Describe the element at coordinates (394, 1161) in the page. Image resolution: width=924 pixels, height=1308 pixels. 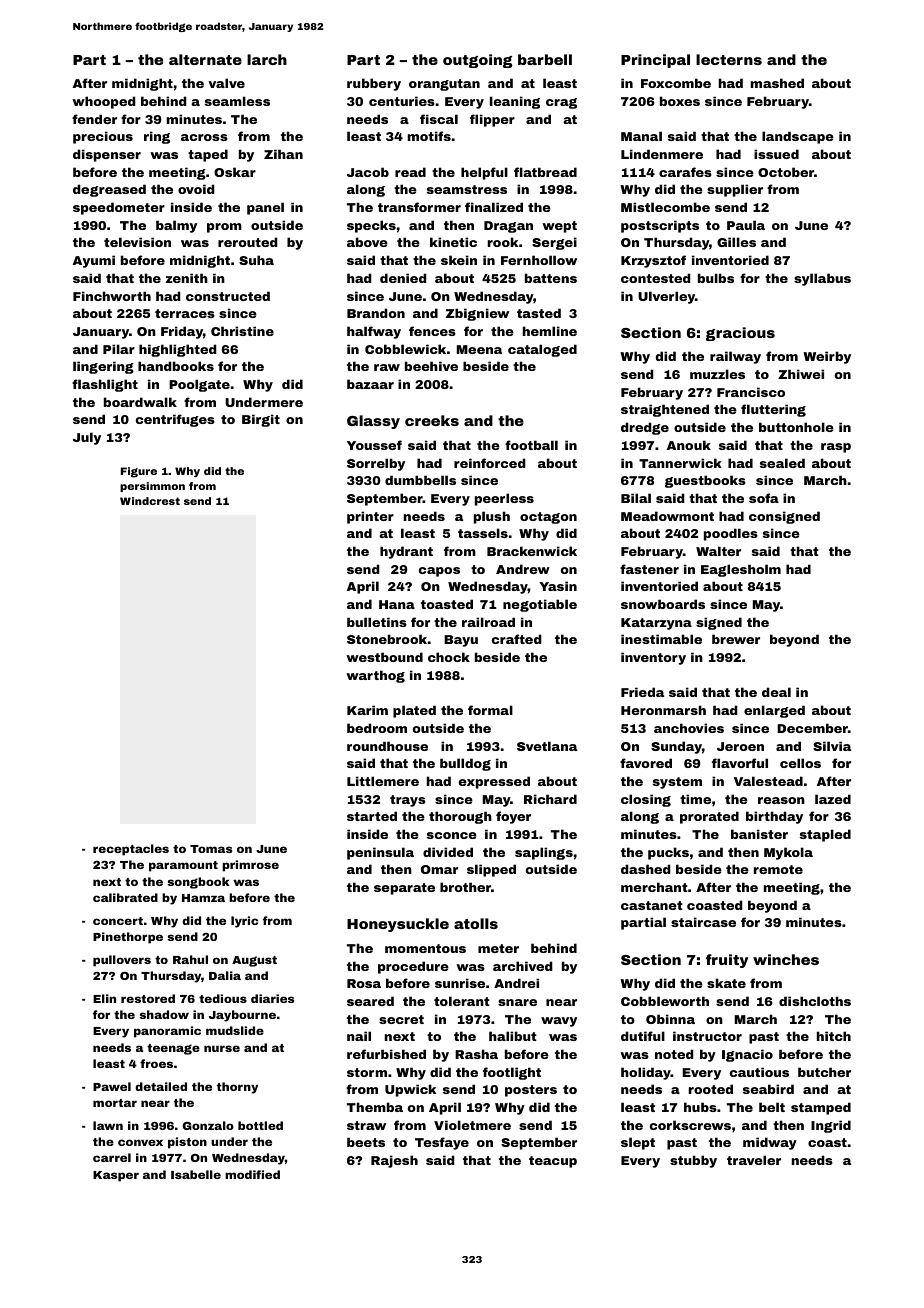
I see `Rajesh` at that location.
